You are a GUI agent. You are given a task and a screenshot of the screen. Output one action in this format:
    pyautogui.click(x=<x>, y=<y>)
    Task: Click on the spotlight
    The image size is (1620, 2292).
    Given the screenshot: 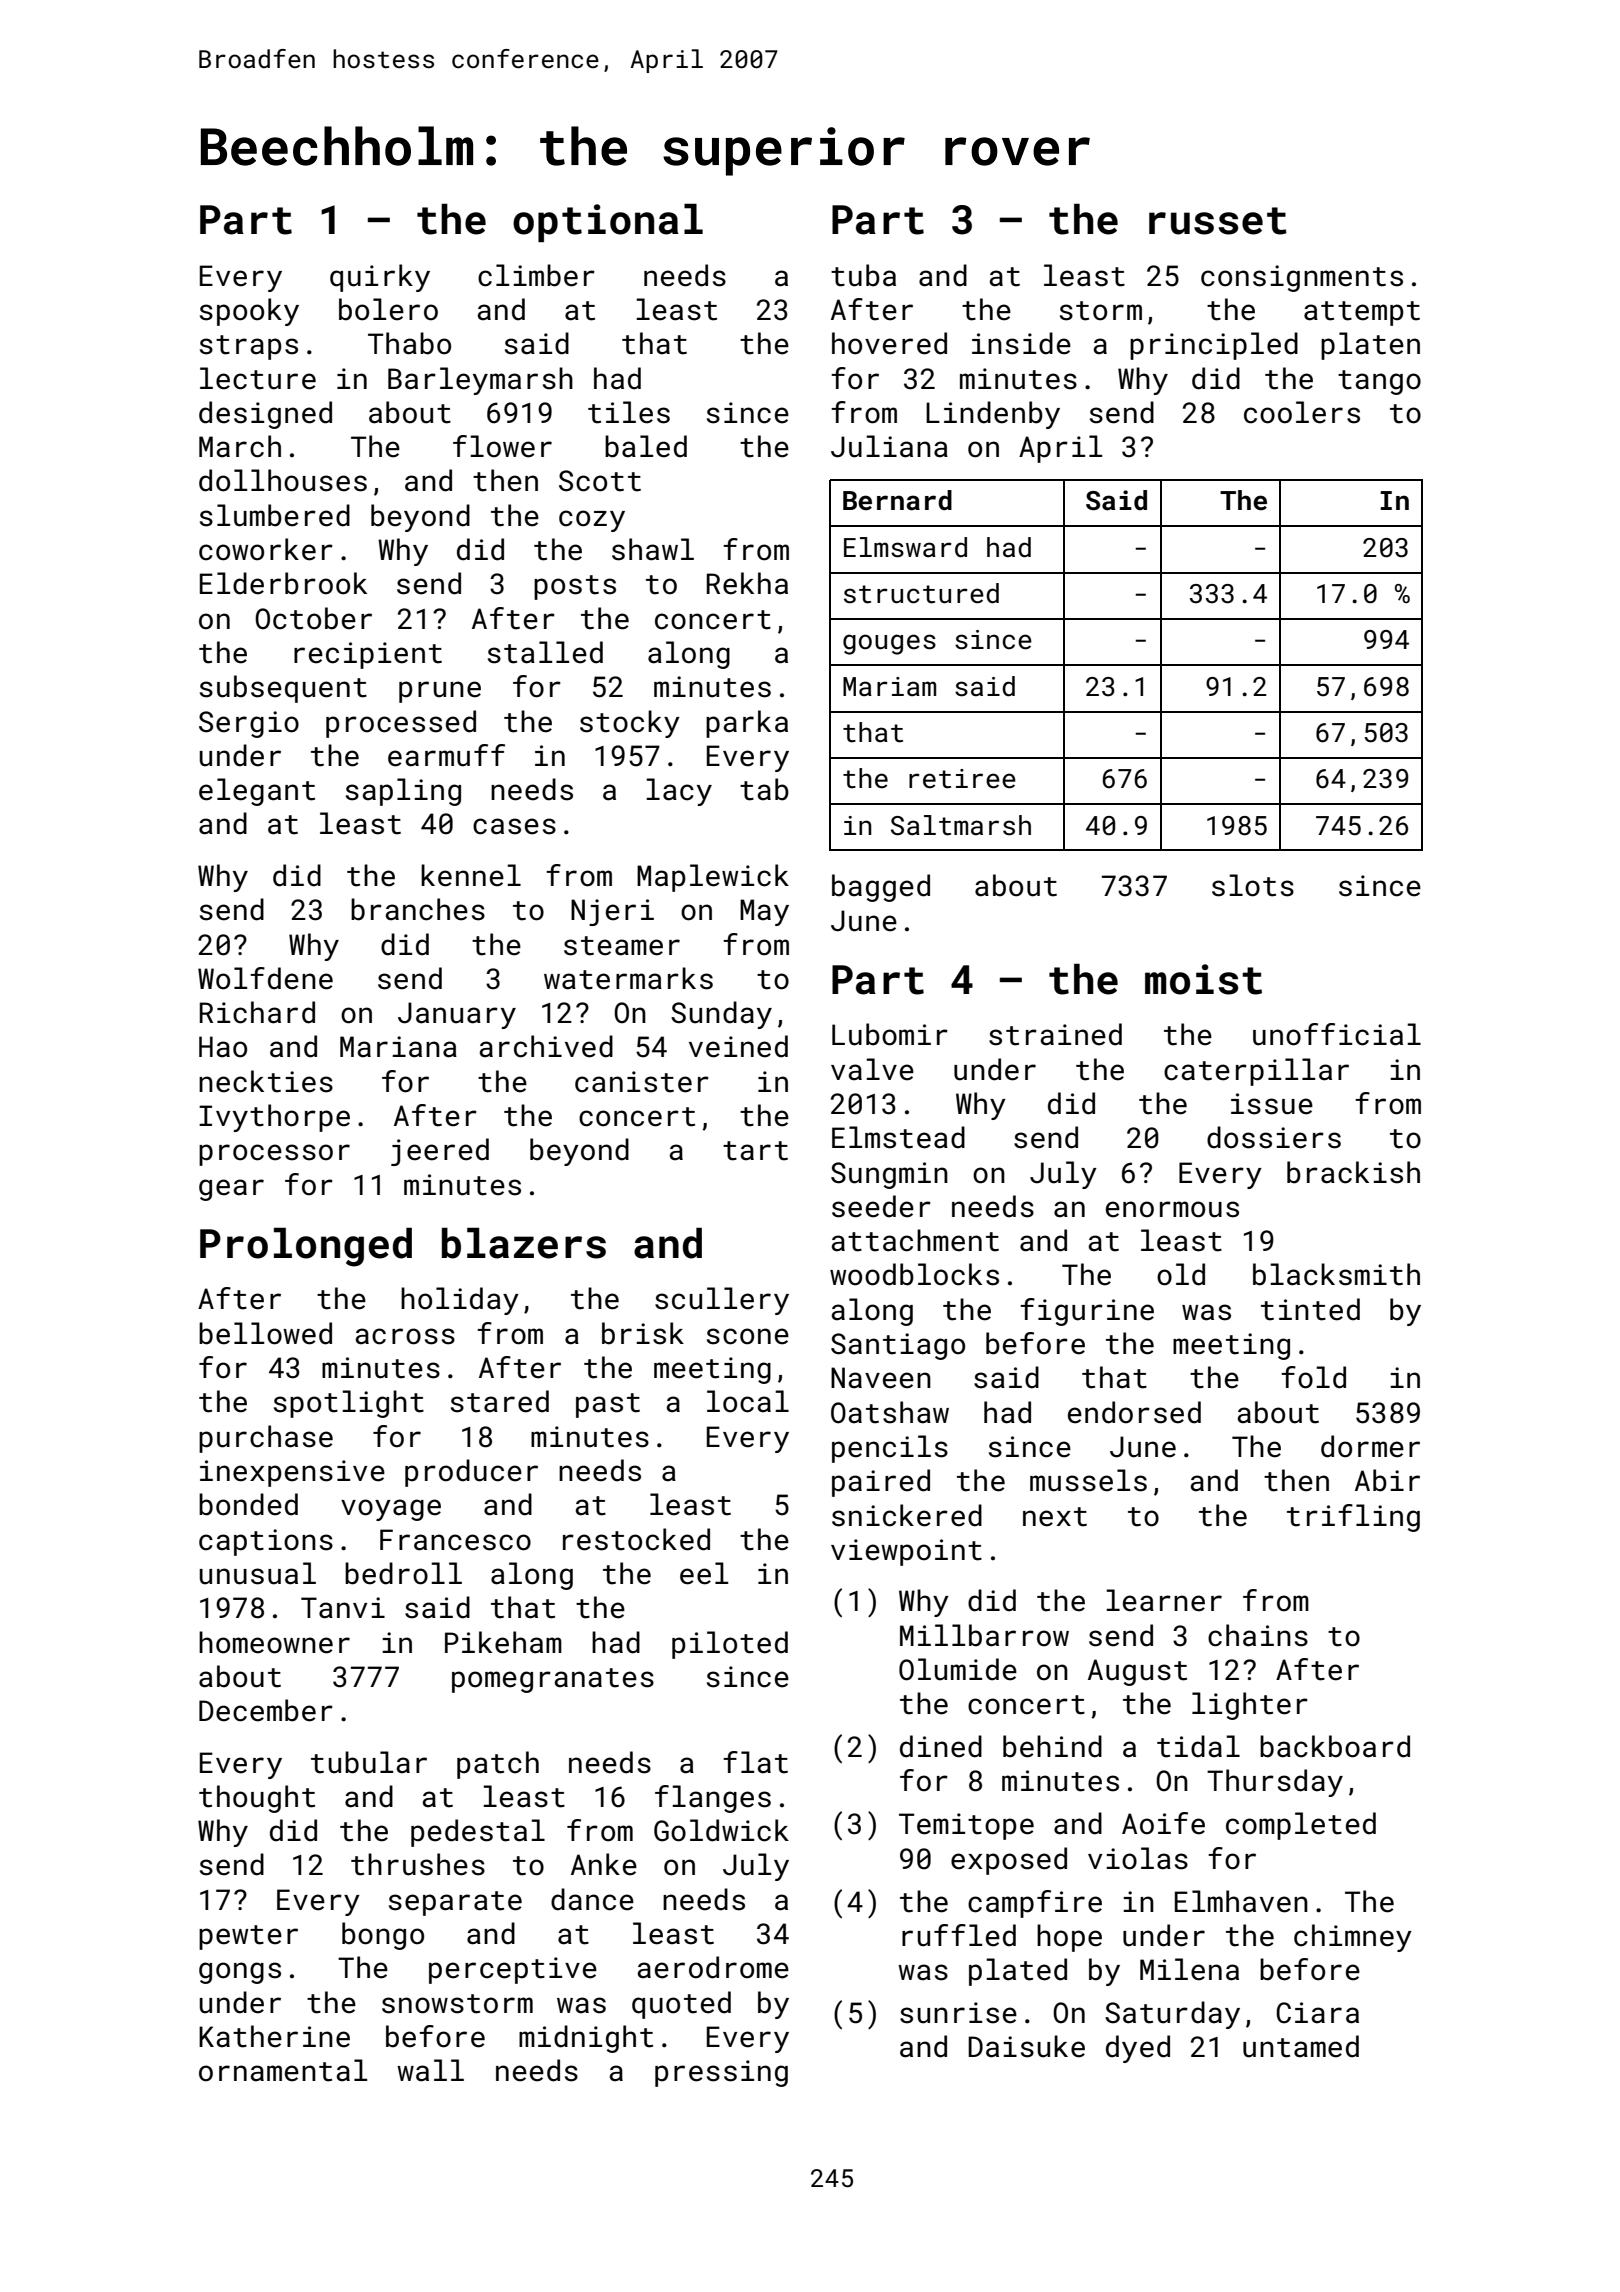 What is the action you would take?
    pyautogui.click(x=349, y=1404)
